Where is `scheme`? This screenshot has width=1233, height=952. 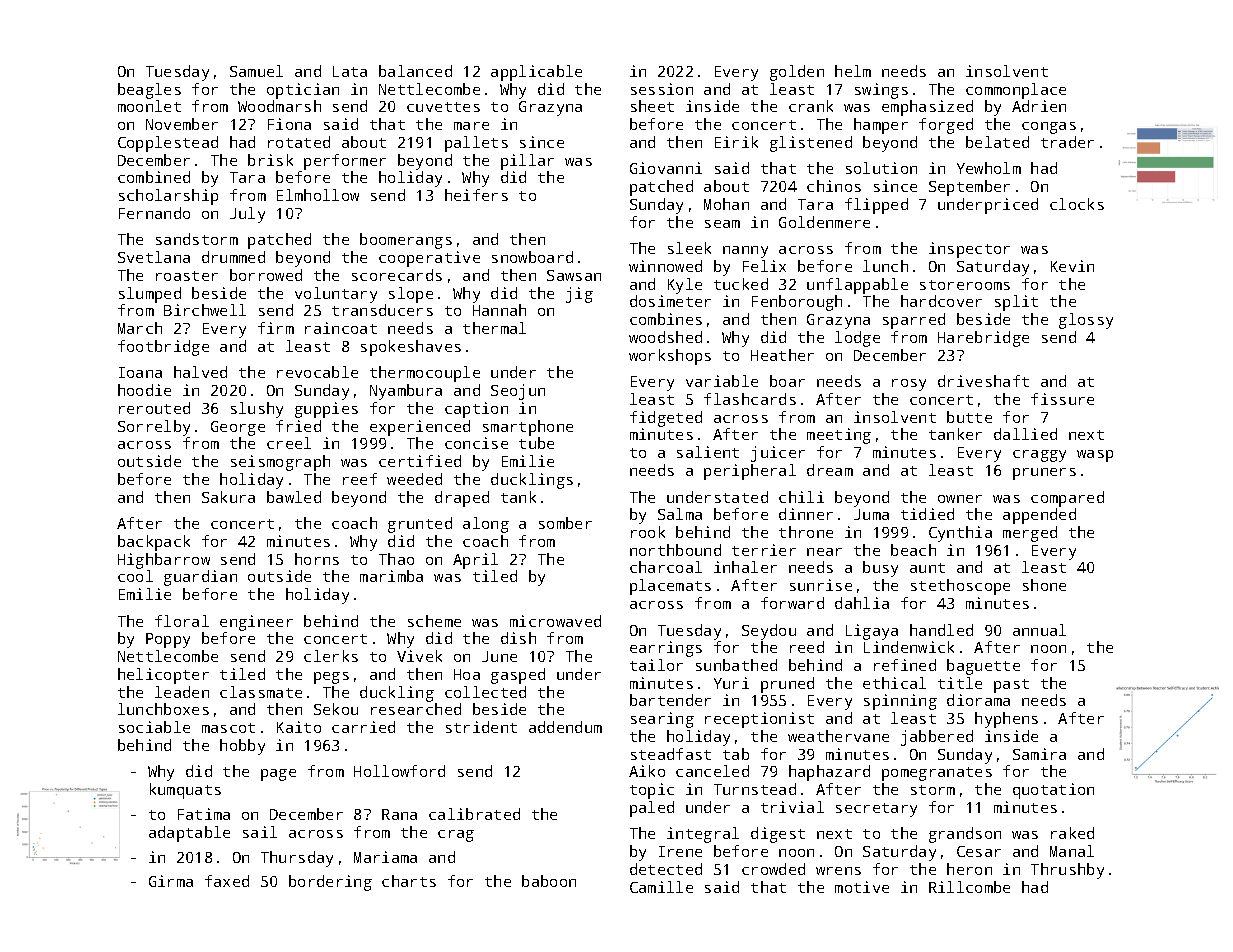 scheme is located at coordinates (434, 621).
